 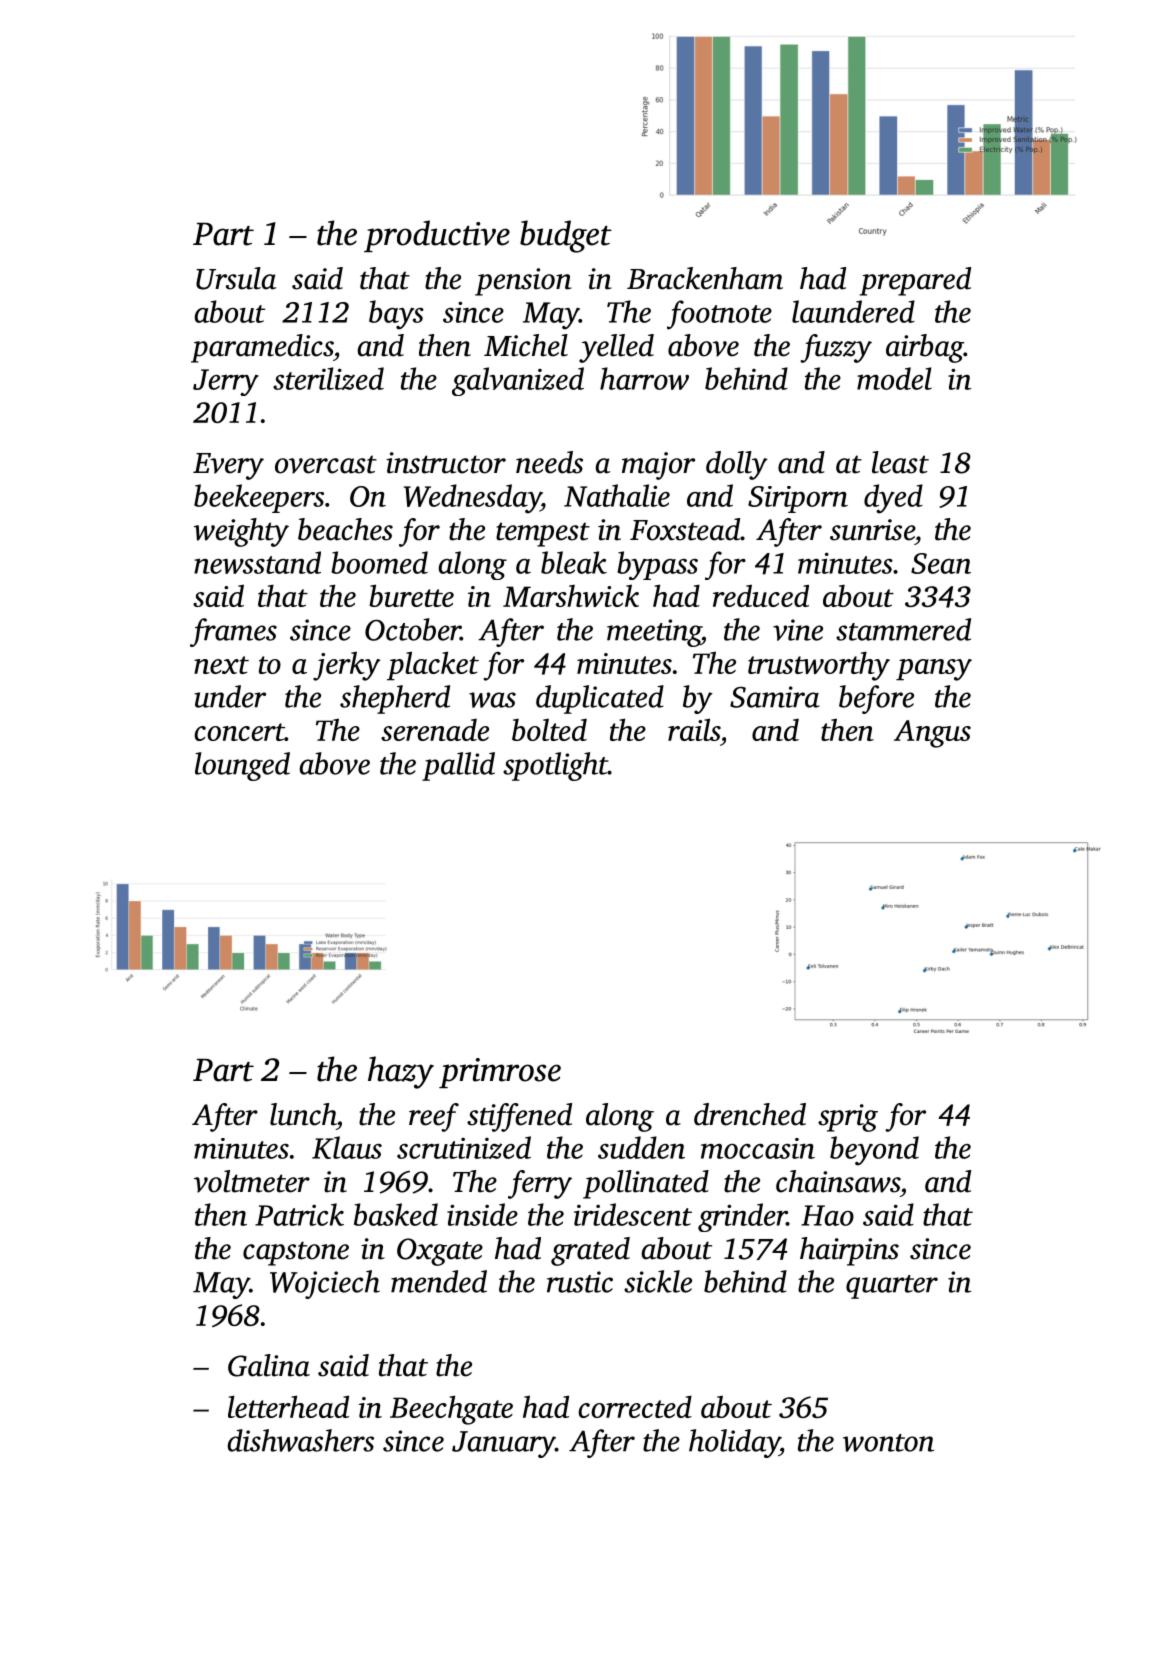 I want to click on corrected, so click(x=635, y=1406).
